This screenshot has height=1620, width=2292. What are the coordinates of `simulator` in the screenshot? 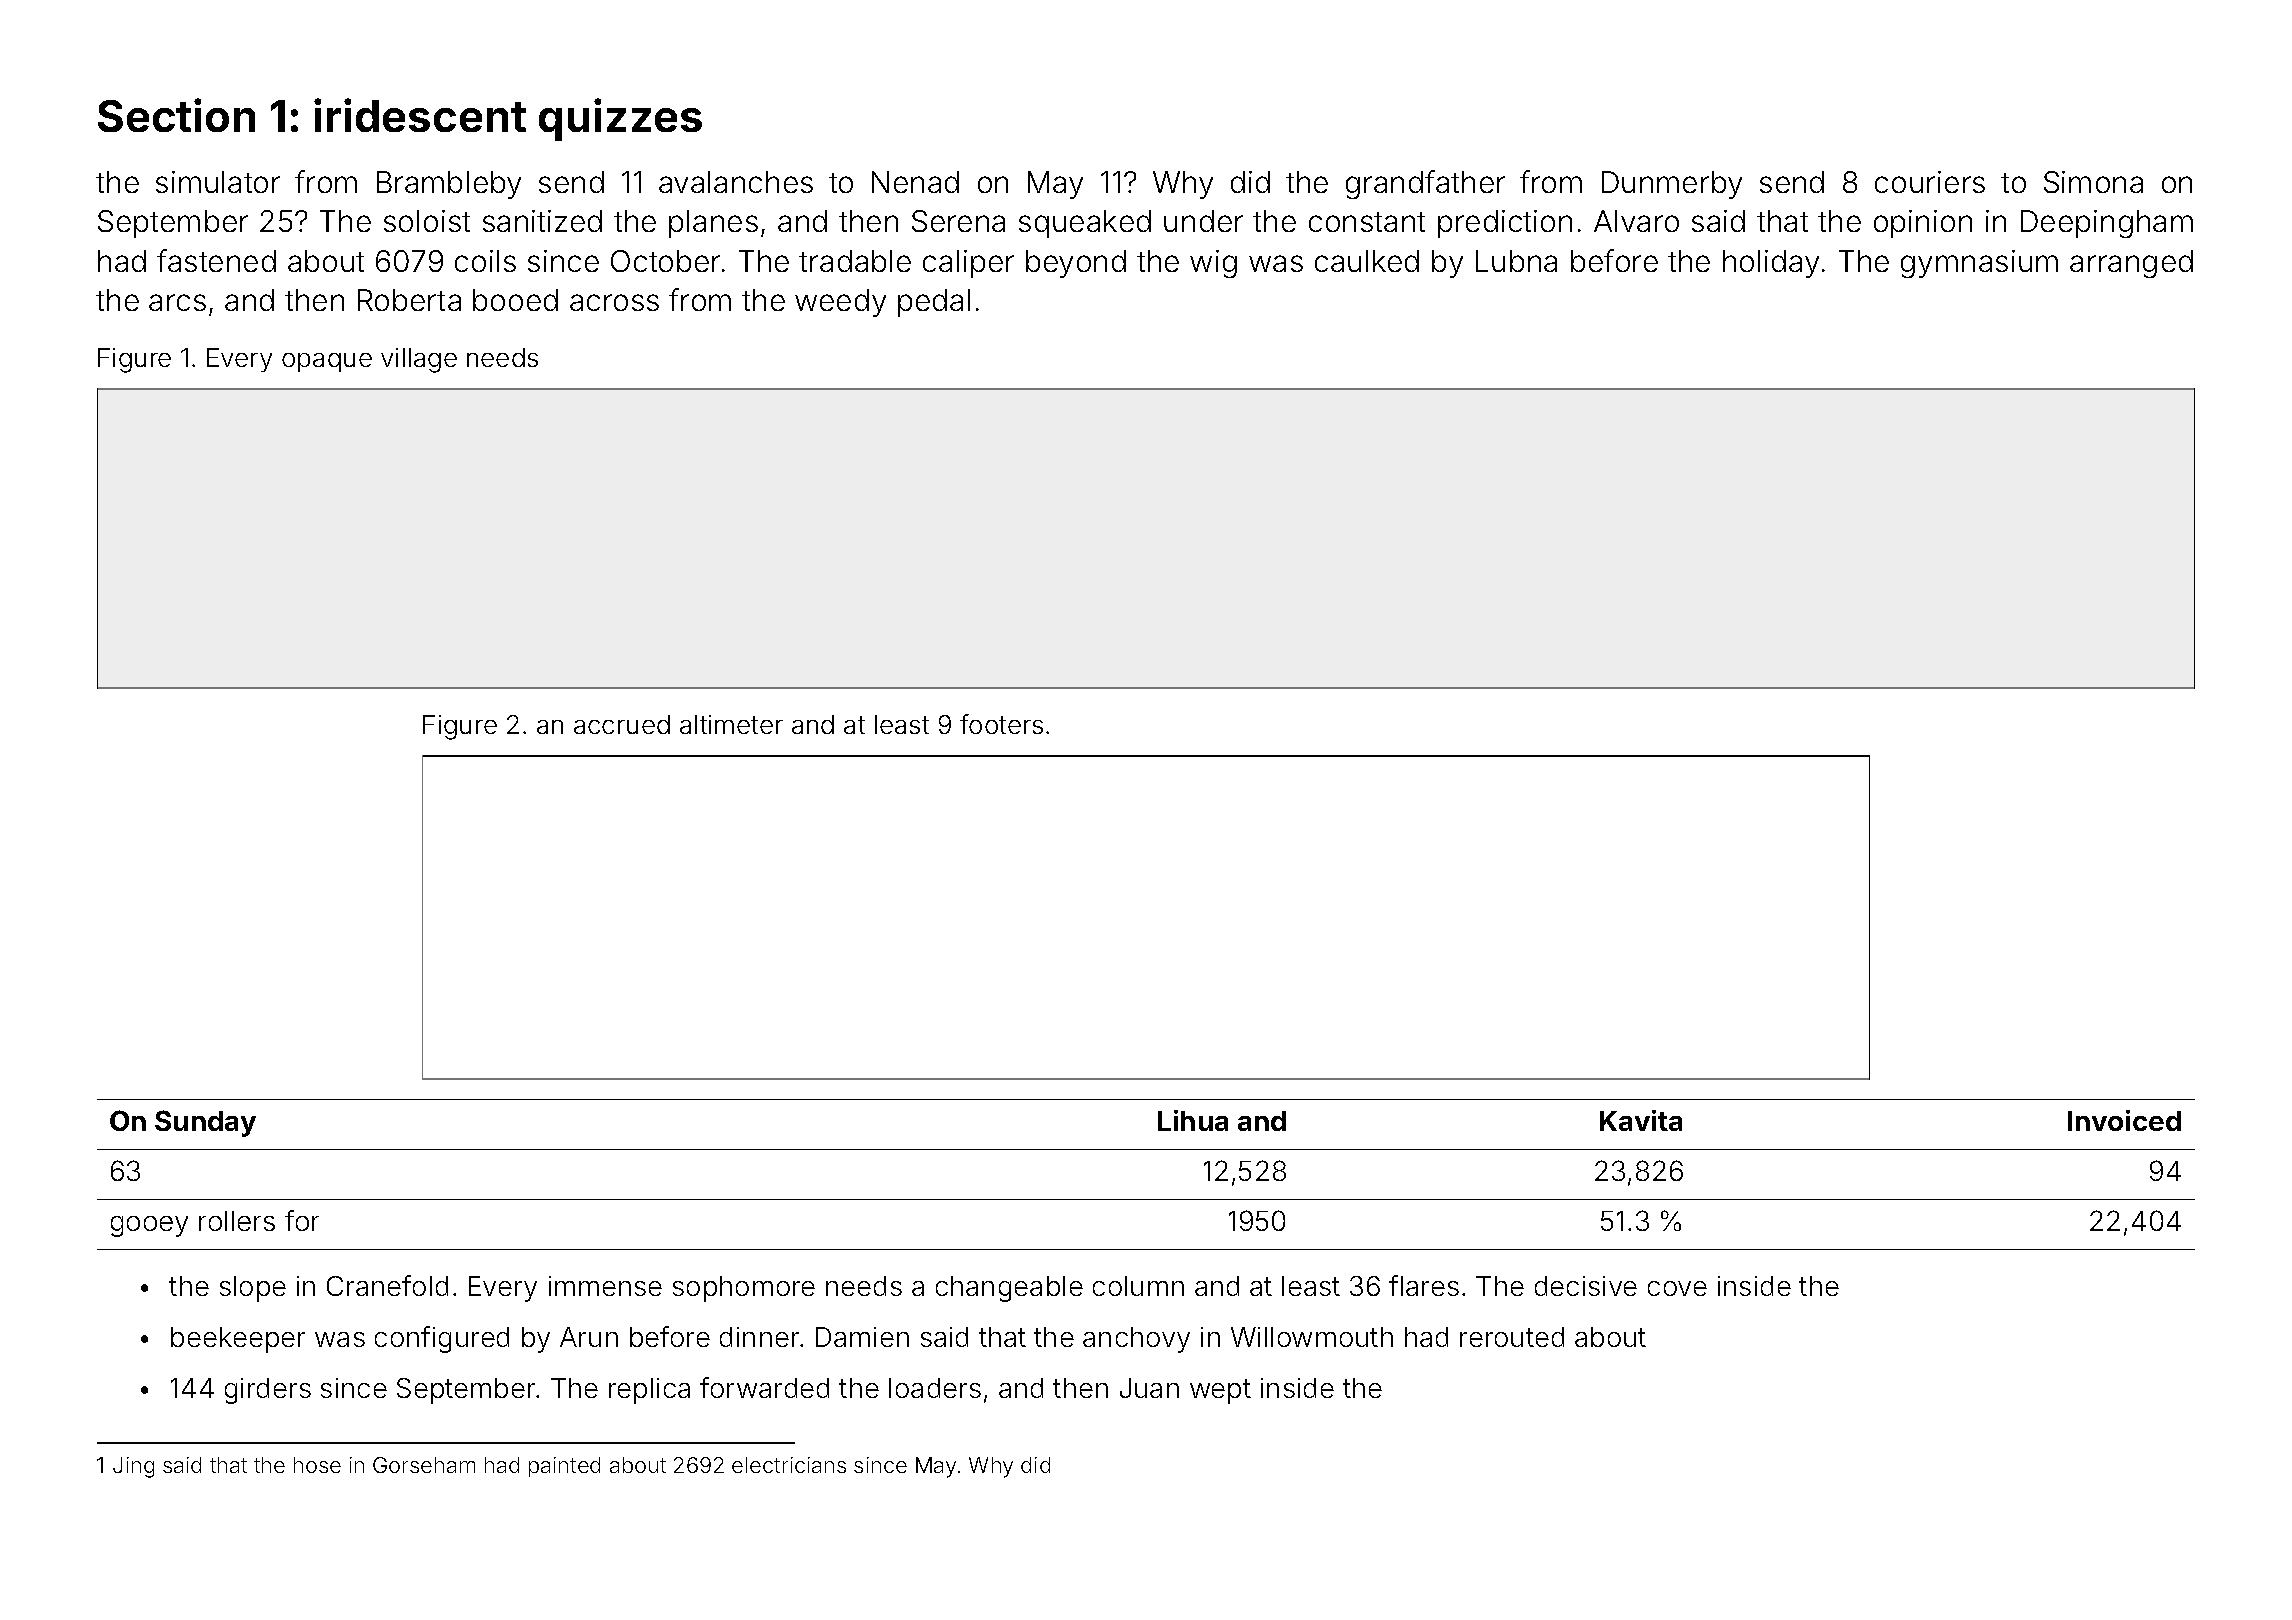 It's located at (218, 182).
